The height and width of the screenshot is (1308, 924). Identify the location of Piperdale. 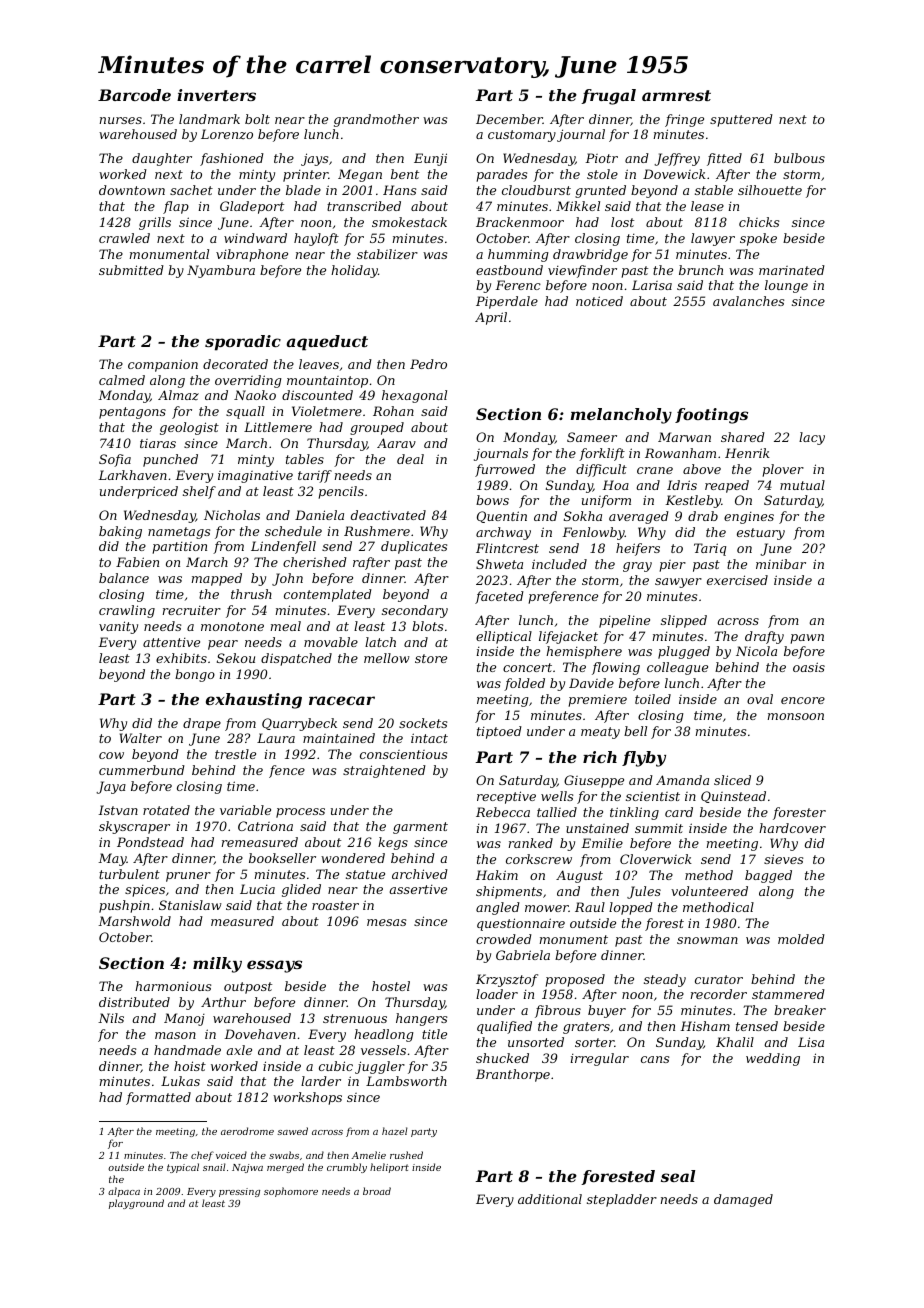
(507, 302).
